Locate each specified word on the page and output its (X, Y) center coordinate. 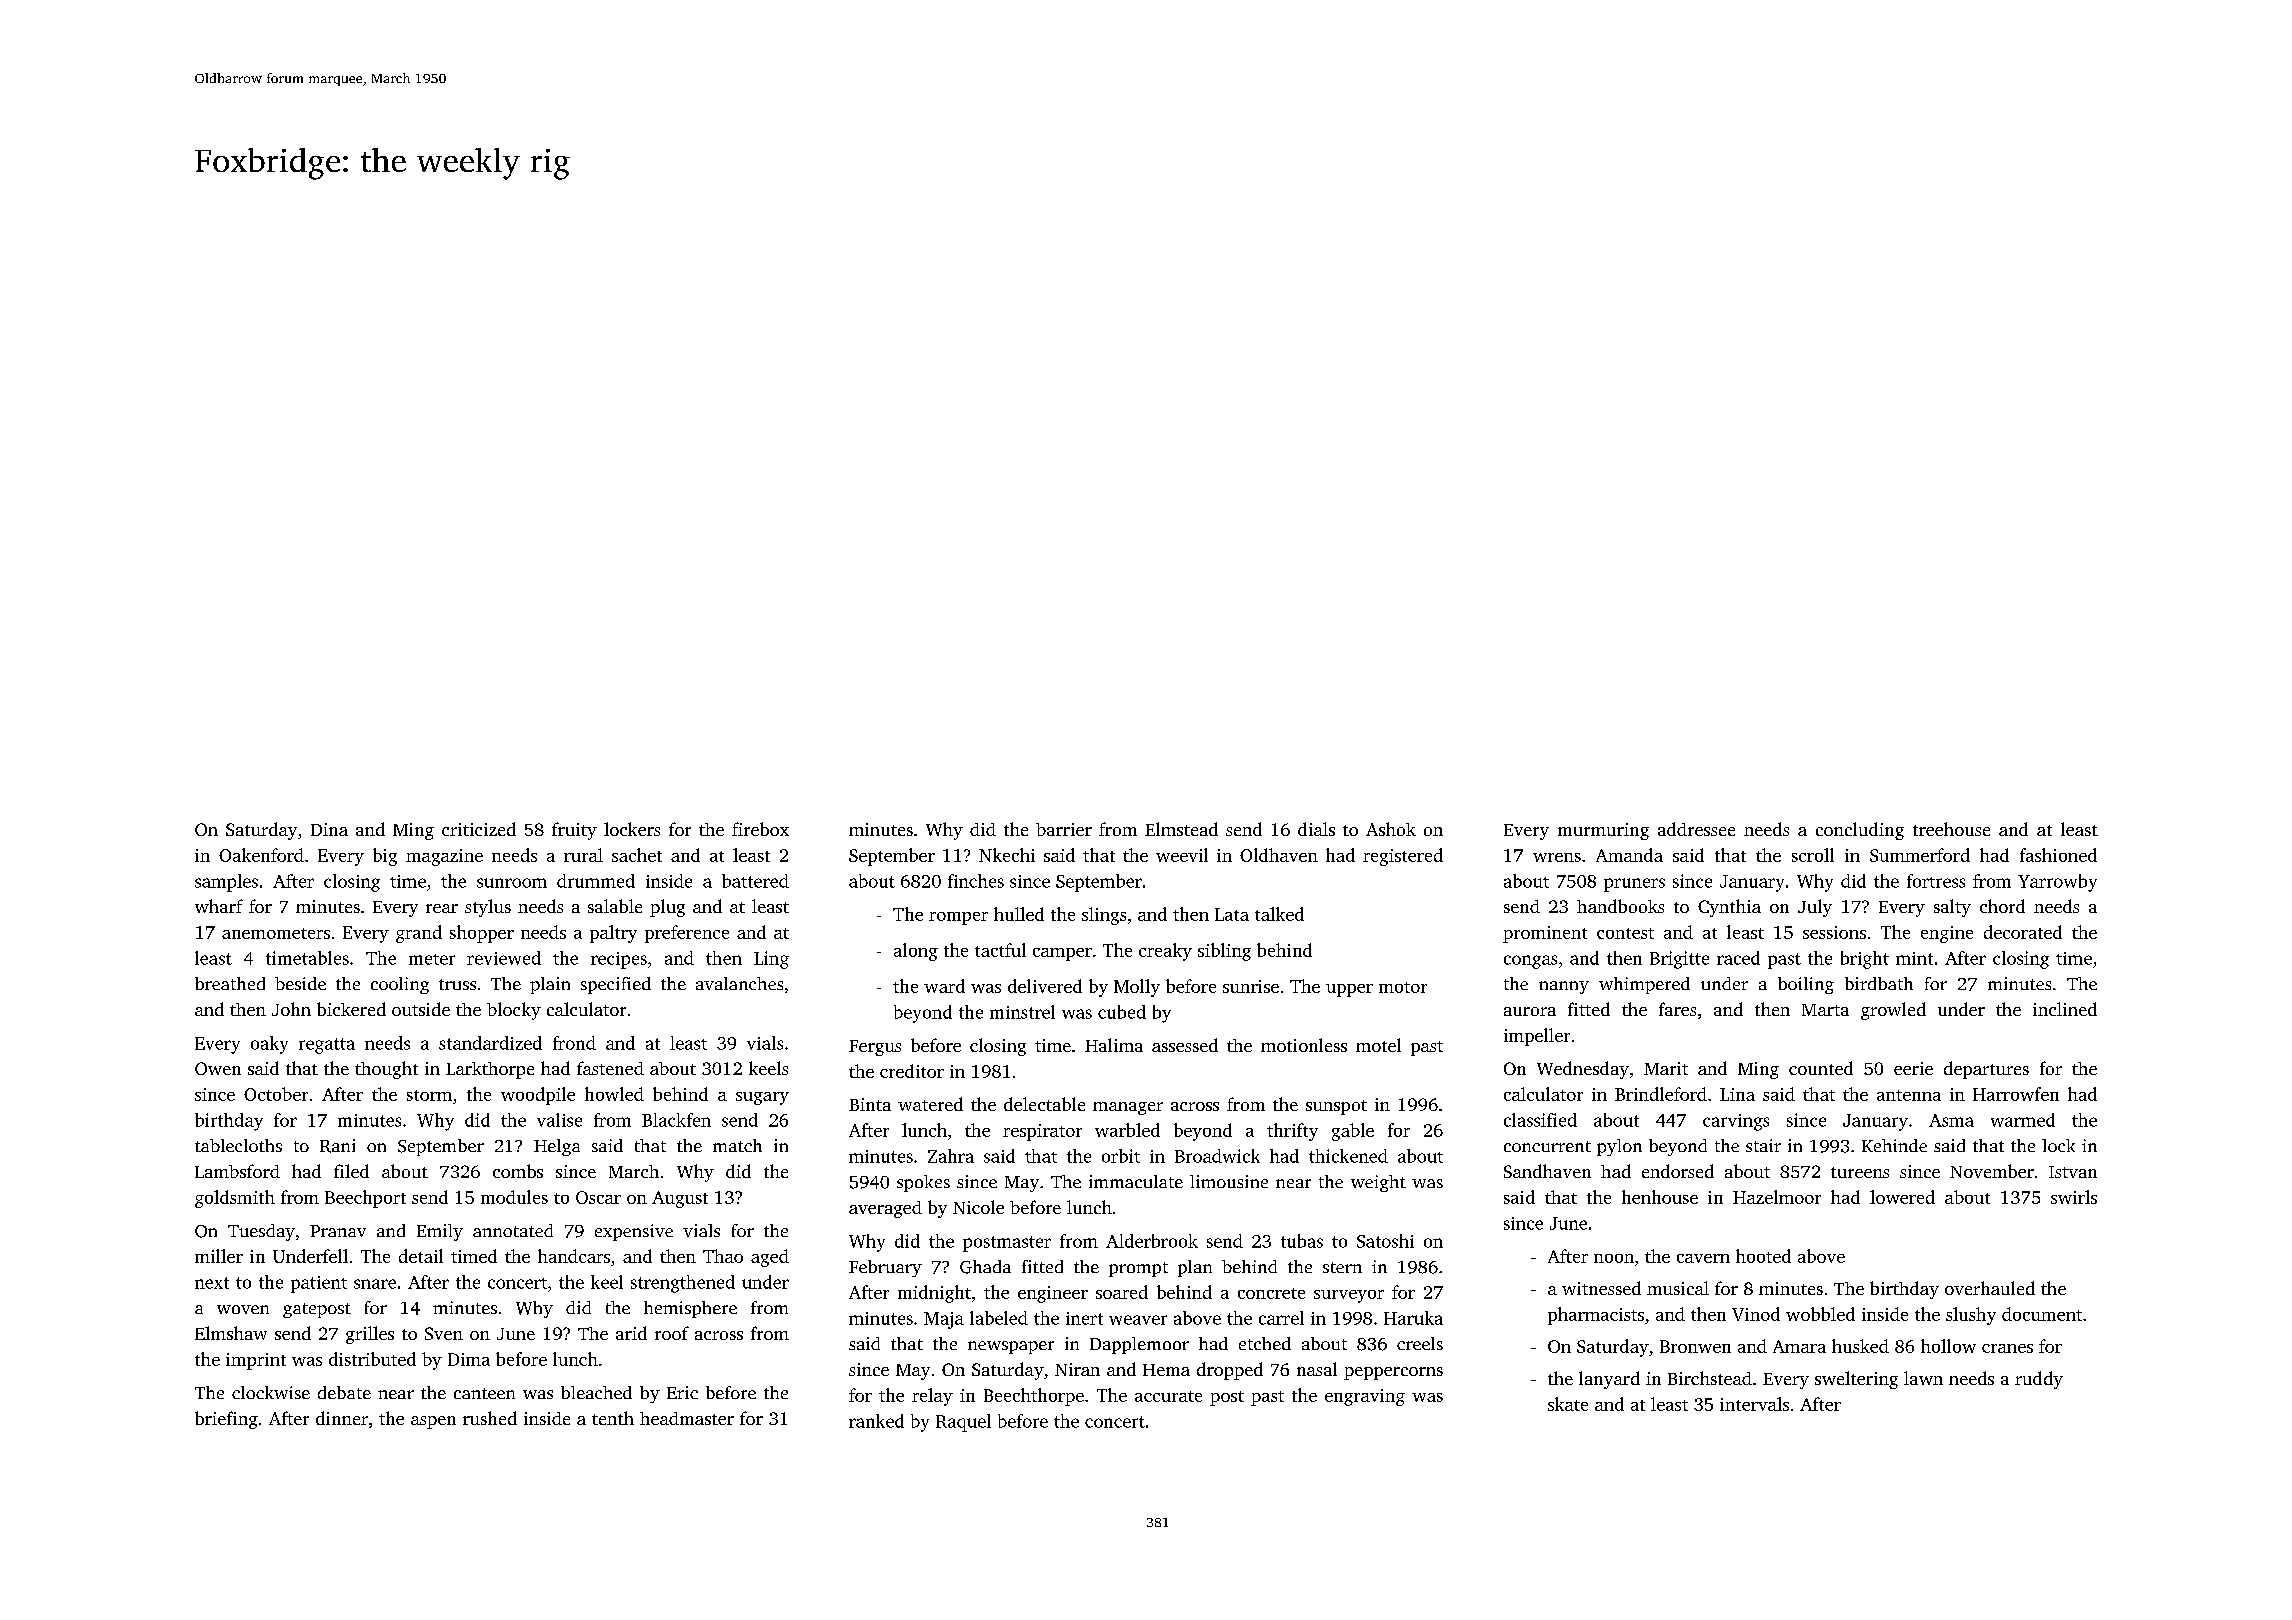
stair (1763, 1145)
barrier (1064, 829)
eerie (1913, 1068)
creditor (912, 1071)
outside (421, 1009)
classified (1540, 1120)
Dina (329, 829)
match (737, 1145)
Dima (469, 1359)
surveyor (1349, 1296)
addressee (1696, 829)
